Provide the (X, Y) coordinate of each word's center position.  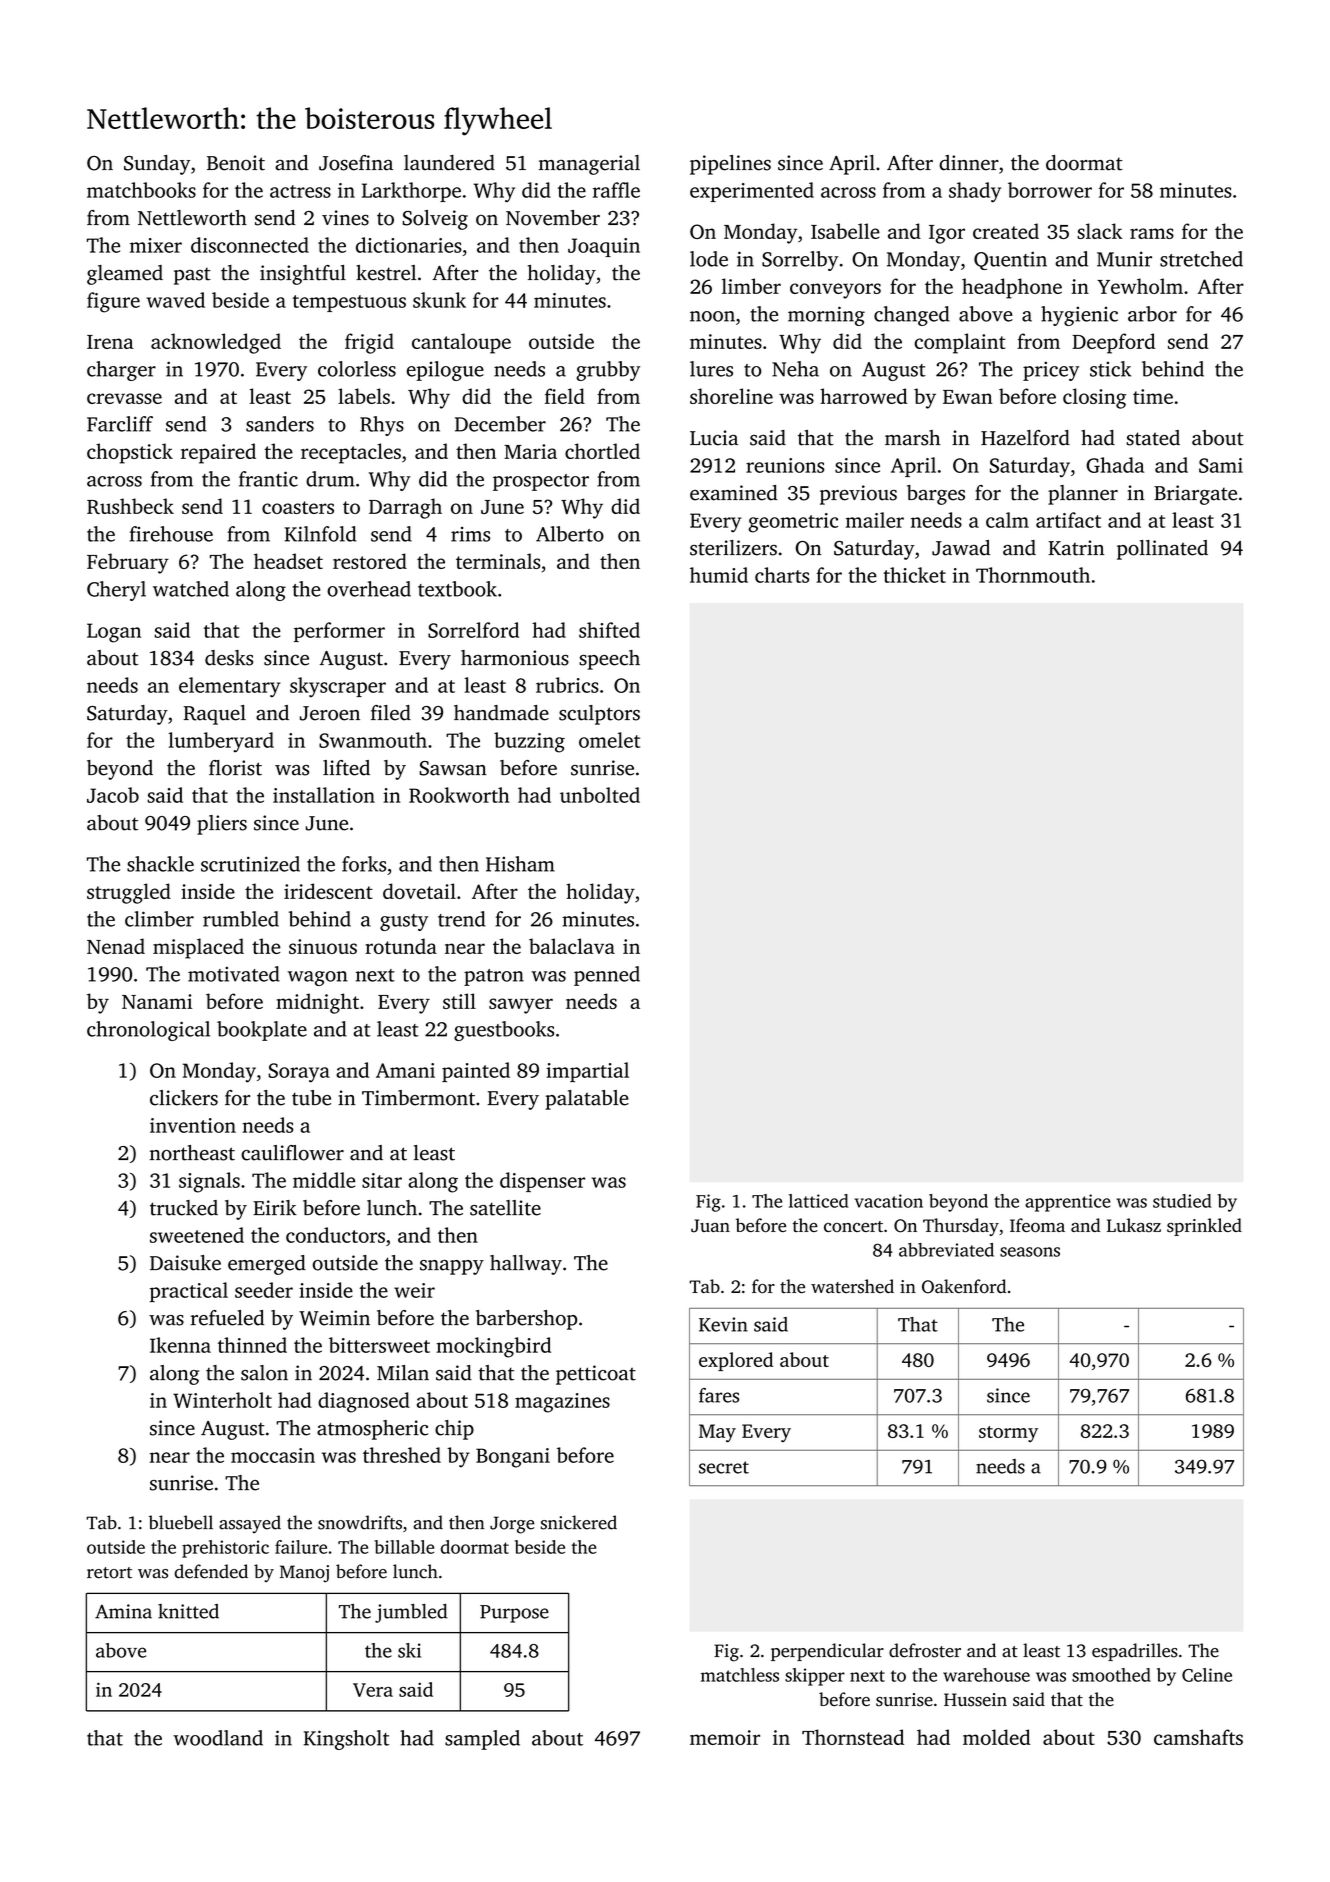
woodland (218, 1738)
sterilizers (733, 548)
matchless (740, 1675)
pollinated (1162, 550)
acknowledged (216, 343)
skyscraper (338, 687)
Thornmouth (1033, 575)
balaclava (572, 946)
